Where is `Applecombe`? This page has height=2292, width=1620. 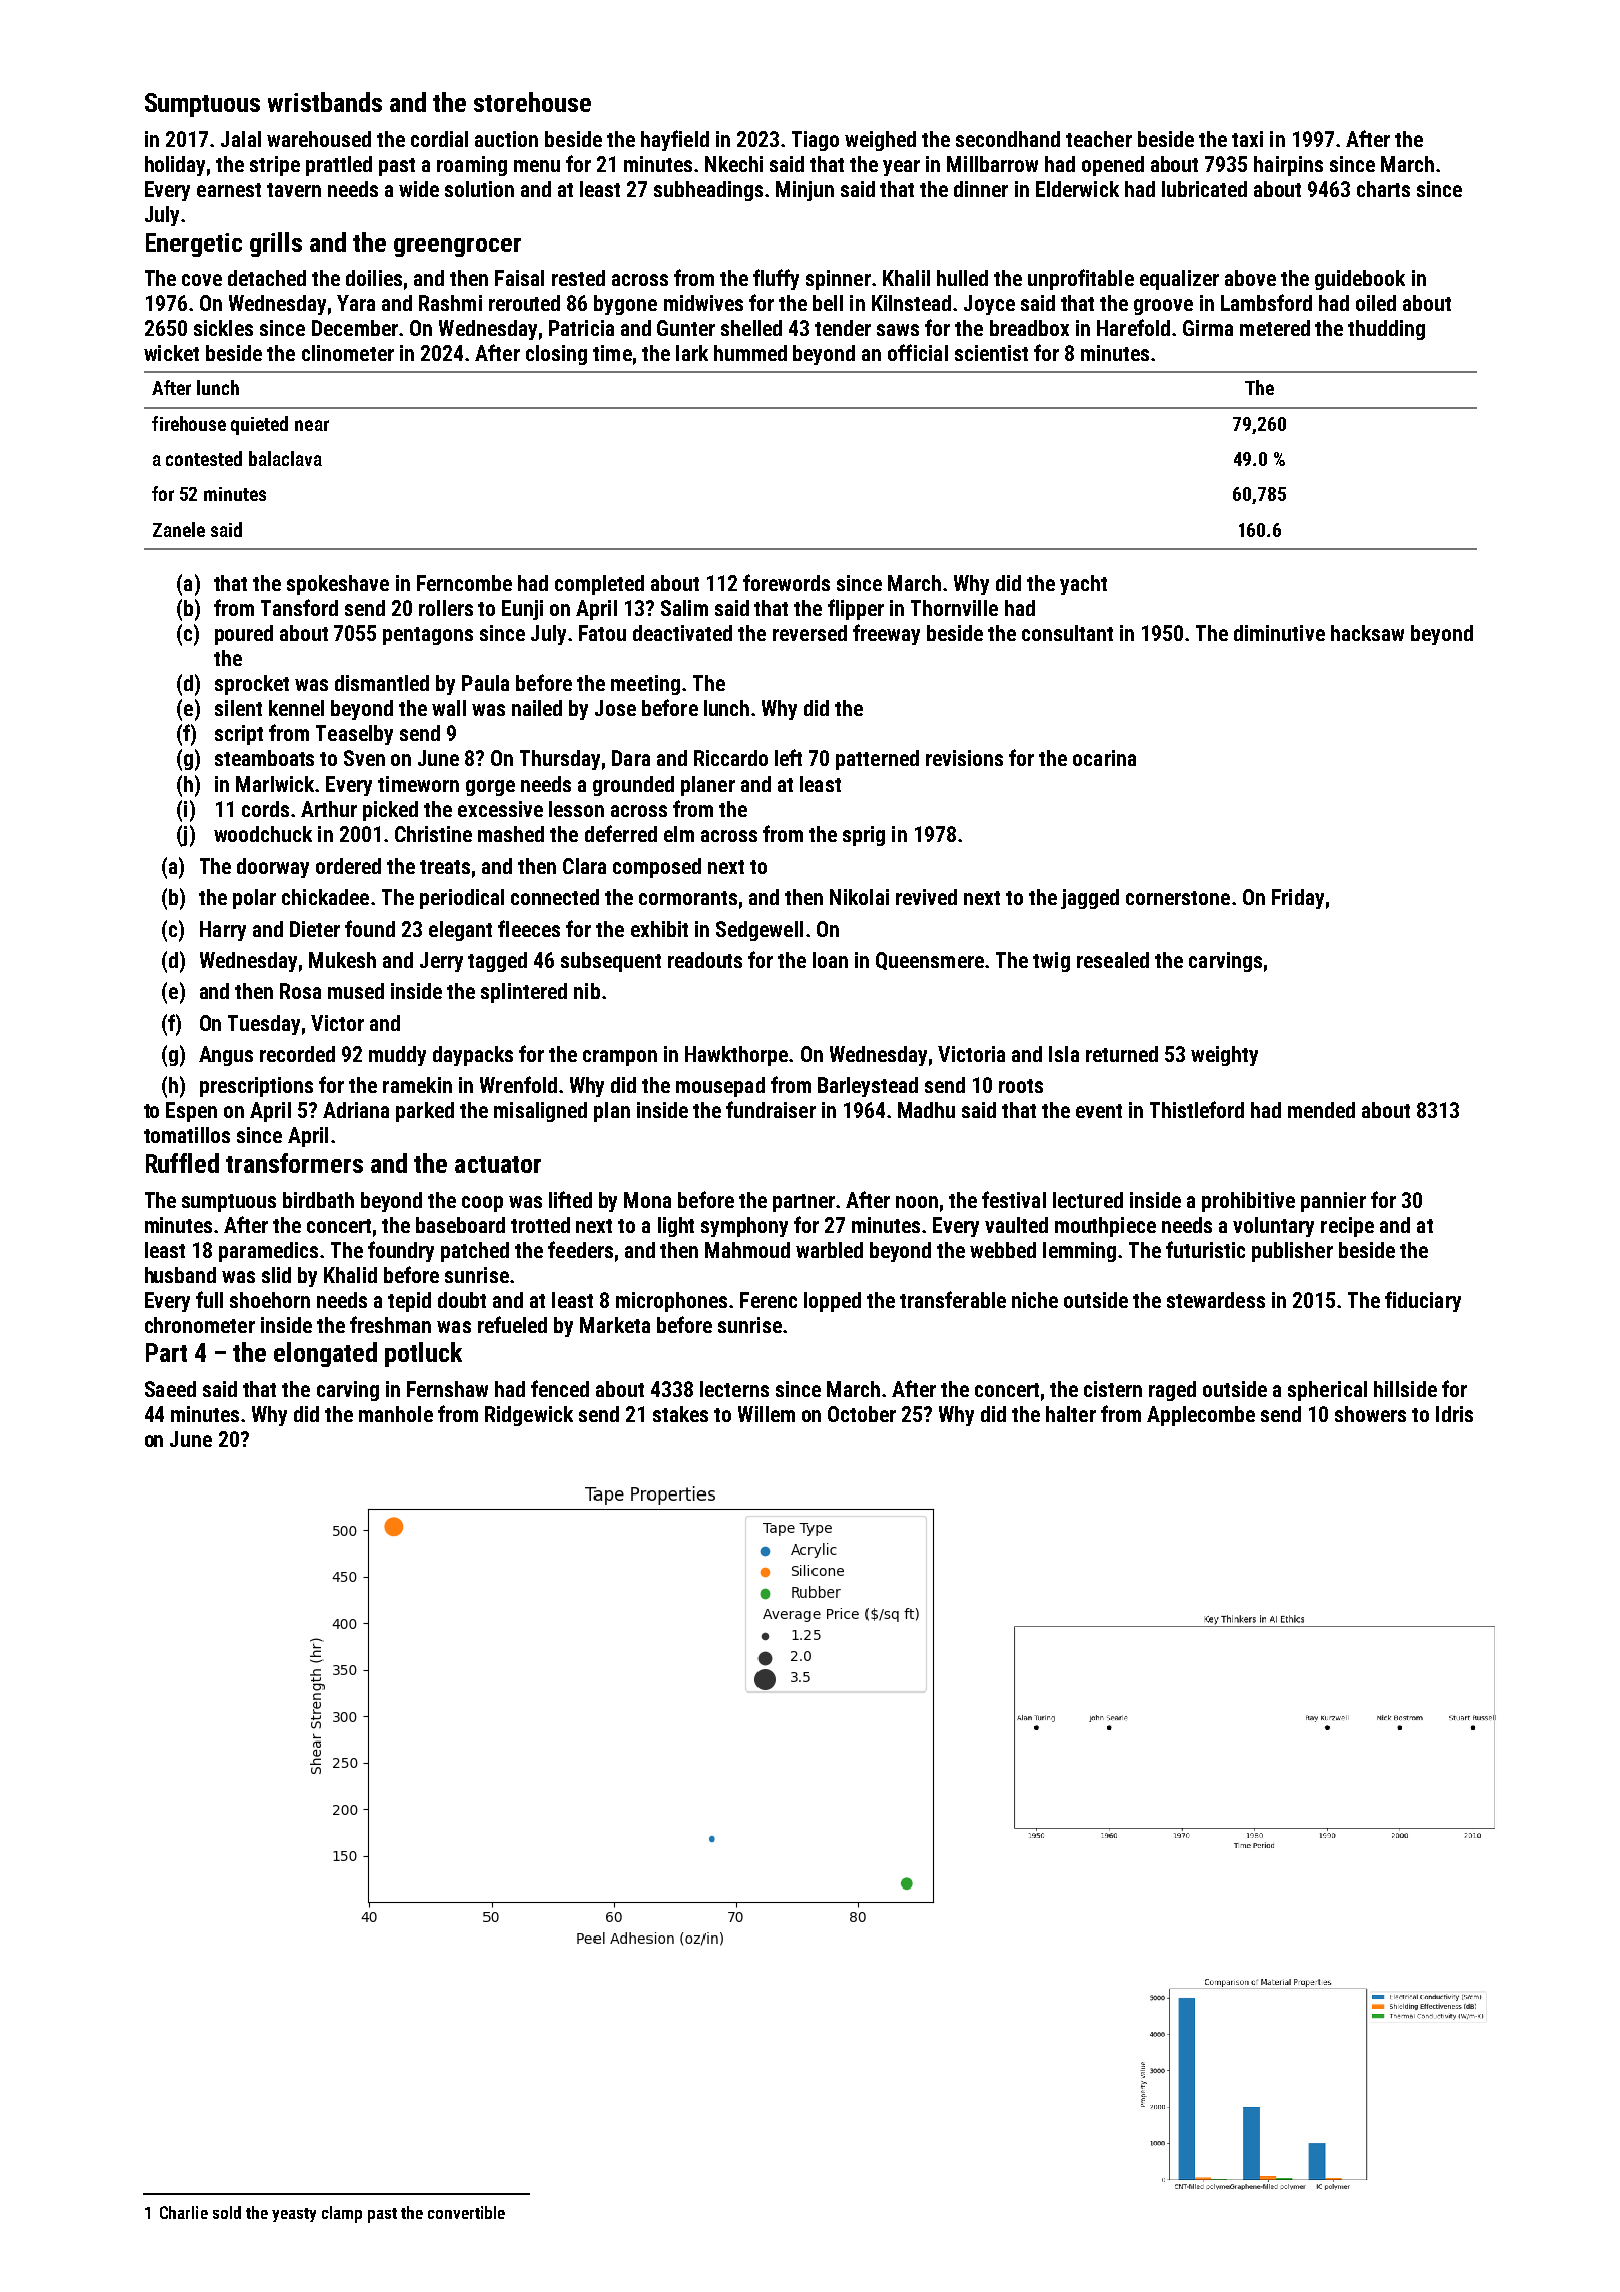 Applecombe is located at coordinates (1201, 1416).
